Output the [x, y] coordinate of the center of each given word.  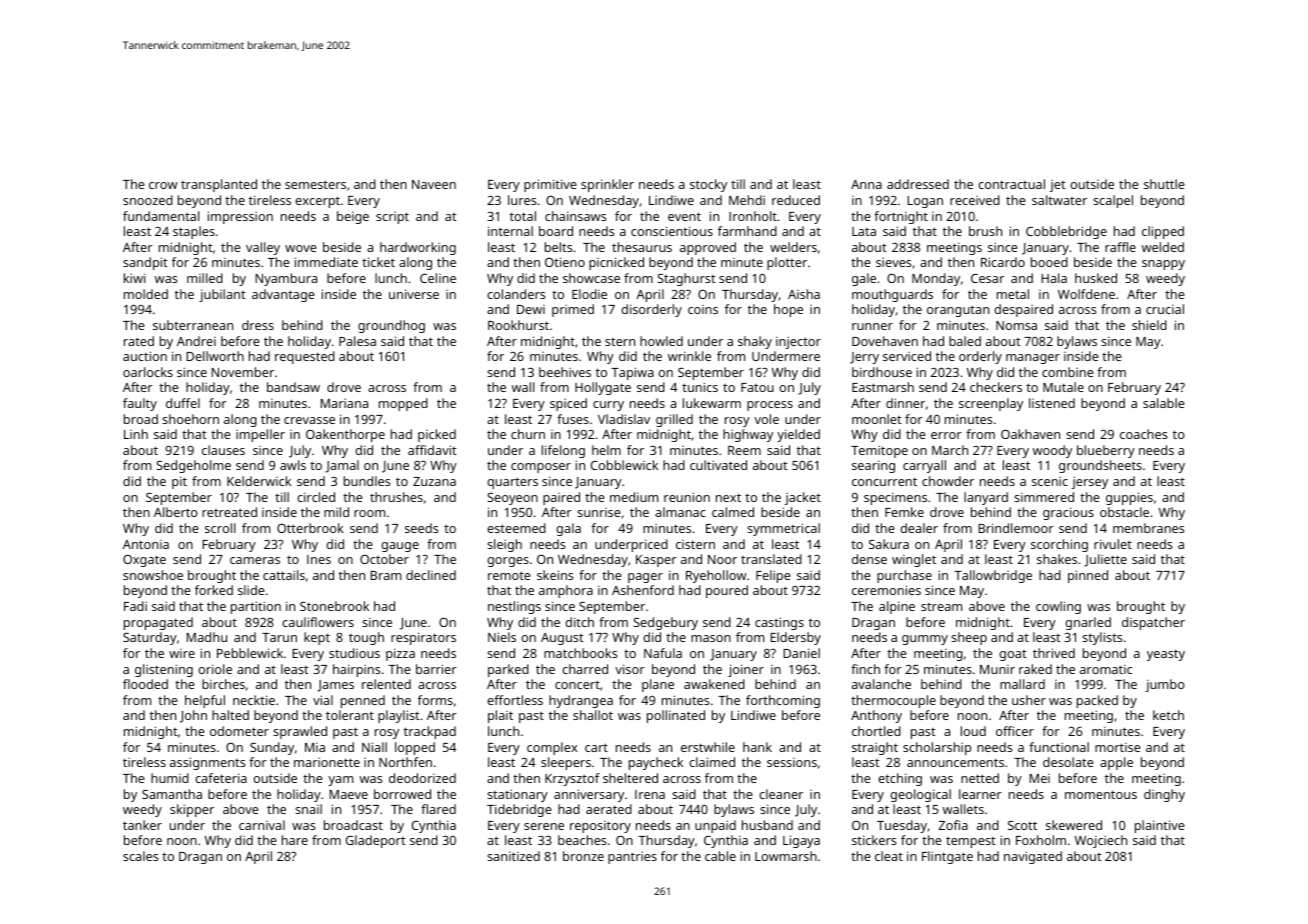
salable [1164, 403]
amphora [566, 591]
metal [1013, 294]
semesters [315, 185]
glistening [164, 670]
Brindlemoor [1016, 528]
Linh [136, 434]
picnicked [616, 263]
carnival [262, 825]
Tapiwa [632, 373]
